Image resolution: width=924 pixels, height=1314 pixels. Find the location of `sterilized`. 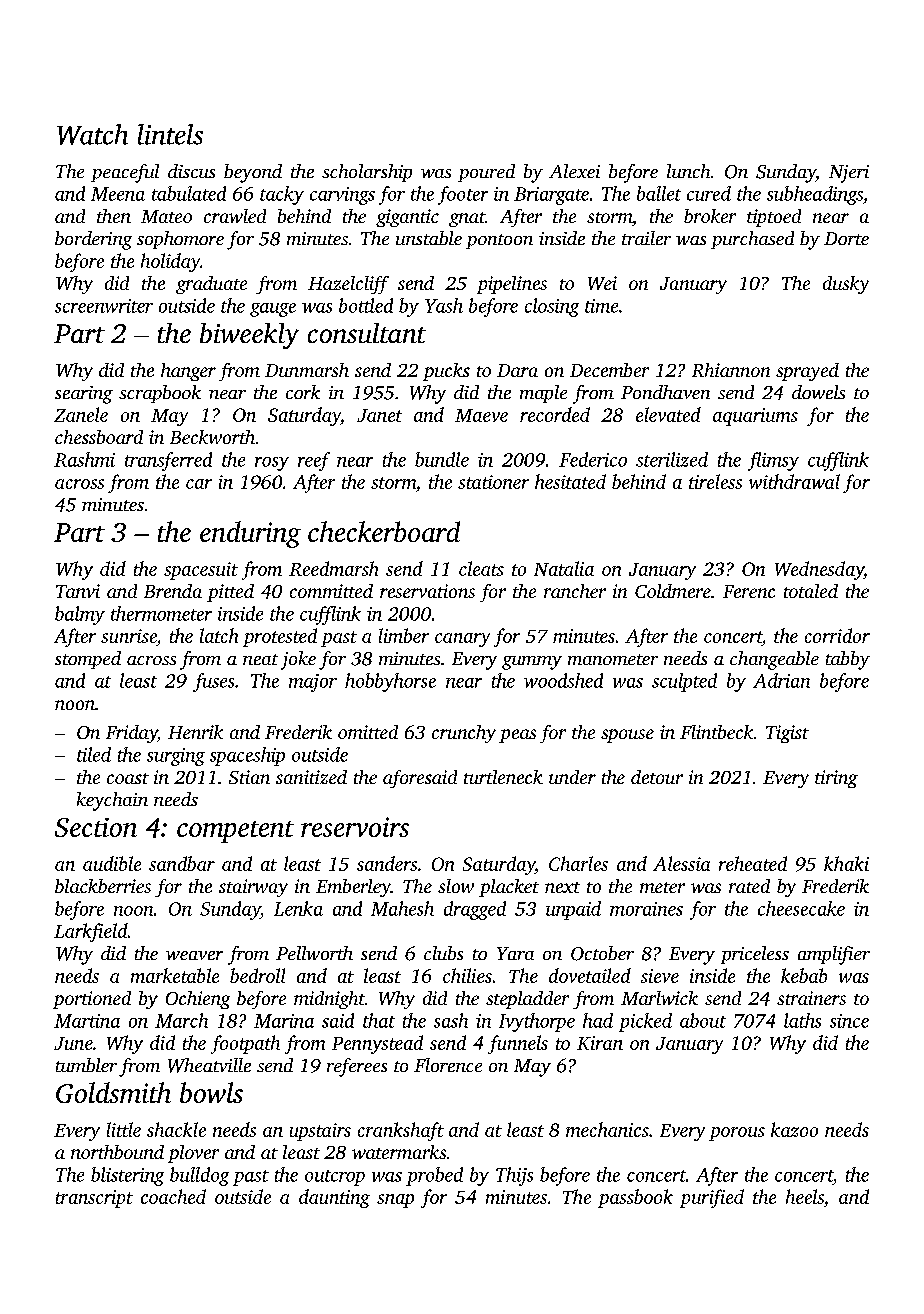

sterilized is located at coordinates (672, 459).
